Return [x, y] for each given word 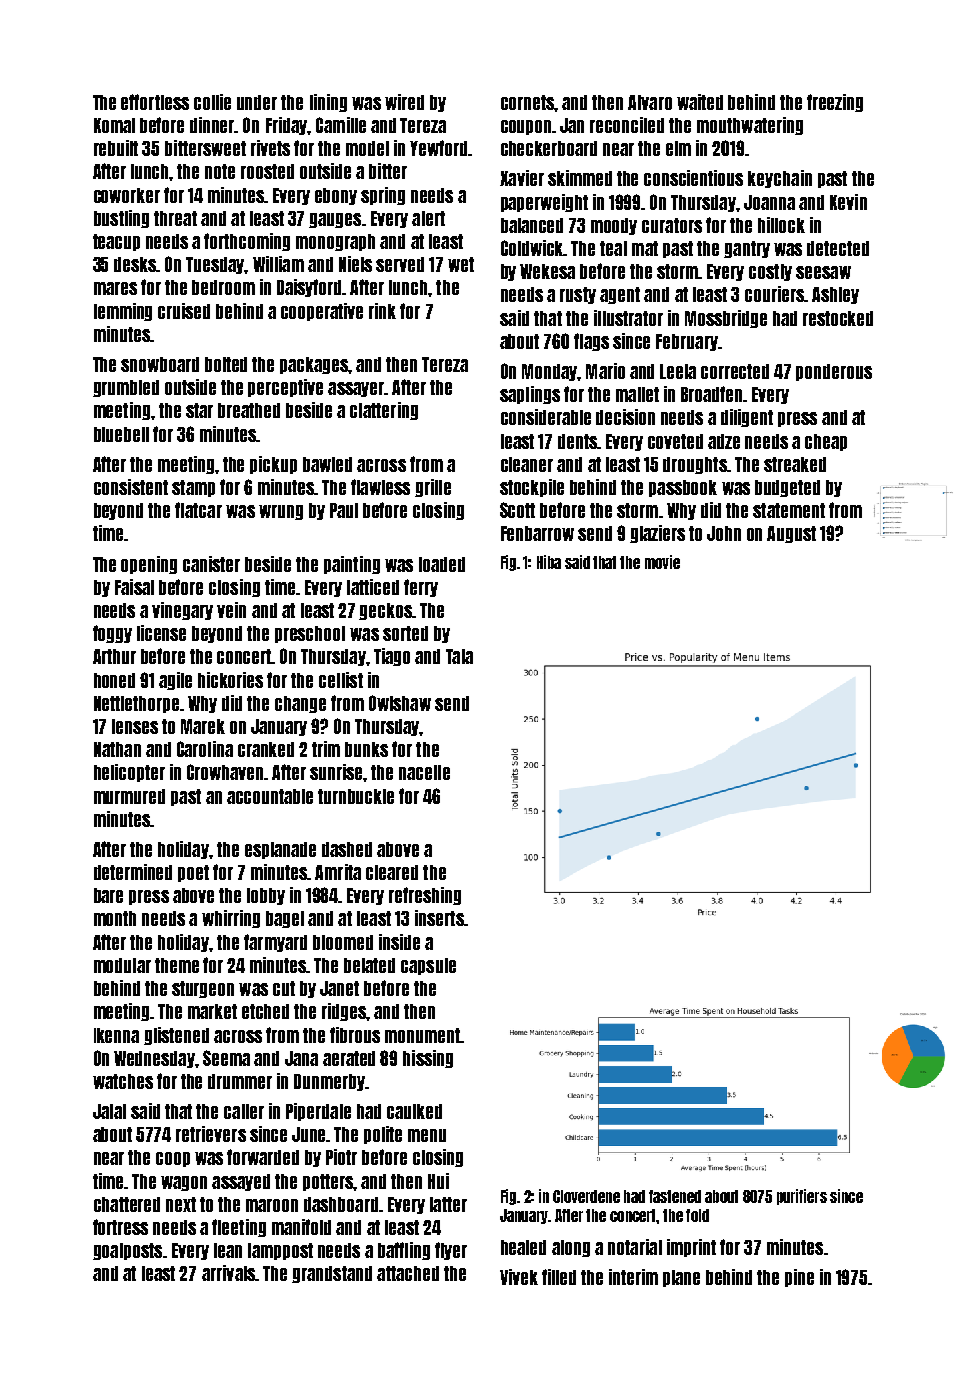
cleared [392, 872]
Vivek [519, 1277]
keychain [780, 179]
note [220, 171]
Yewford [438, 148]
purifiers [802, 1197]
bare [108, 895]
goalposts [127, 1251]
